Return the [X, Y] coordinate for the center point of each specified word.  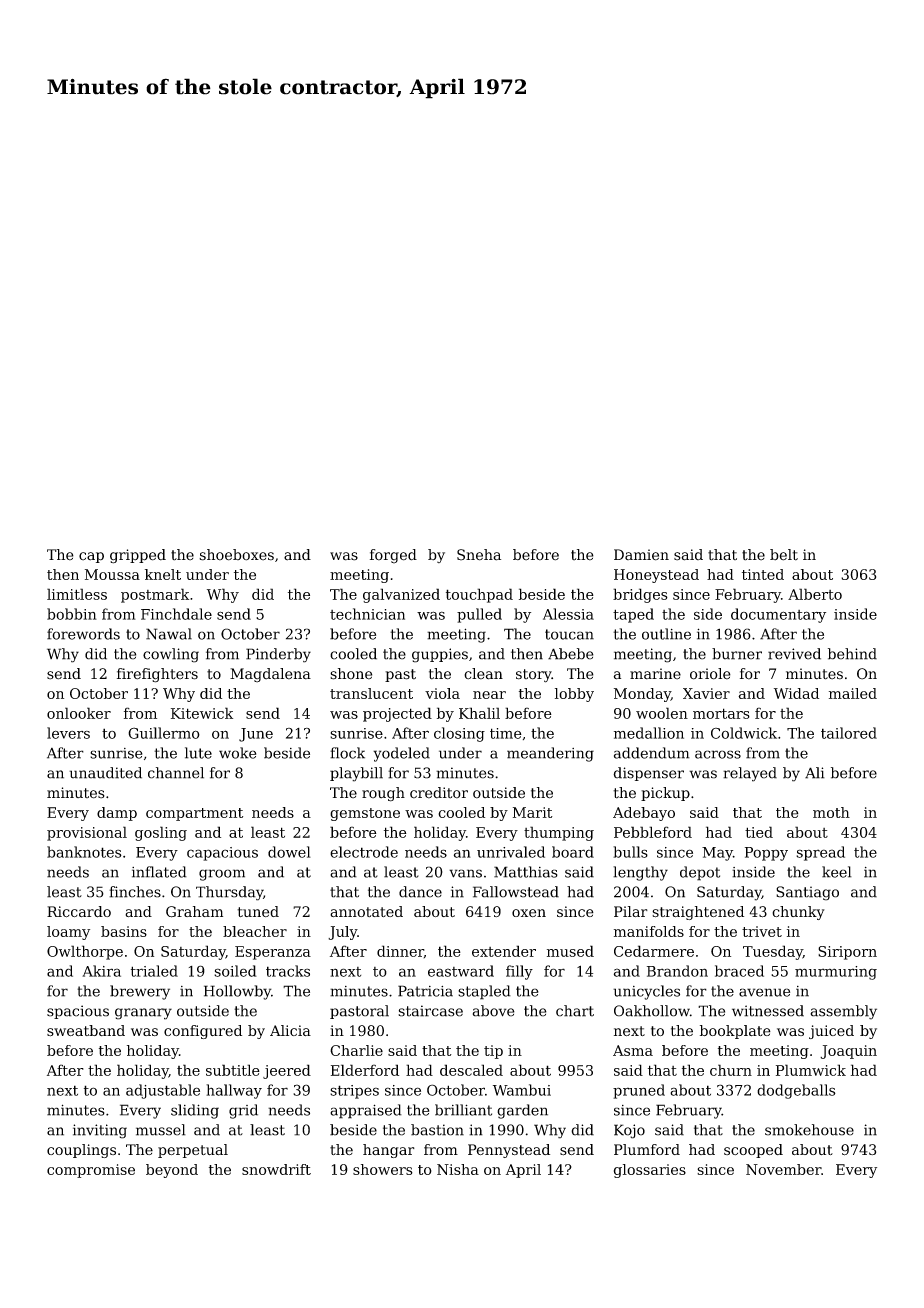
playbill [356, 774]
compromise [91, 1171]
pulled [479, 615]
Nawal [169, 634]
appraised [366, 1111]
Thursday [229, 893]
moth [831, 812]
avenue [764, 992]
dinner [400, 951]
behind [852, 654]
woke [237, 753]
